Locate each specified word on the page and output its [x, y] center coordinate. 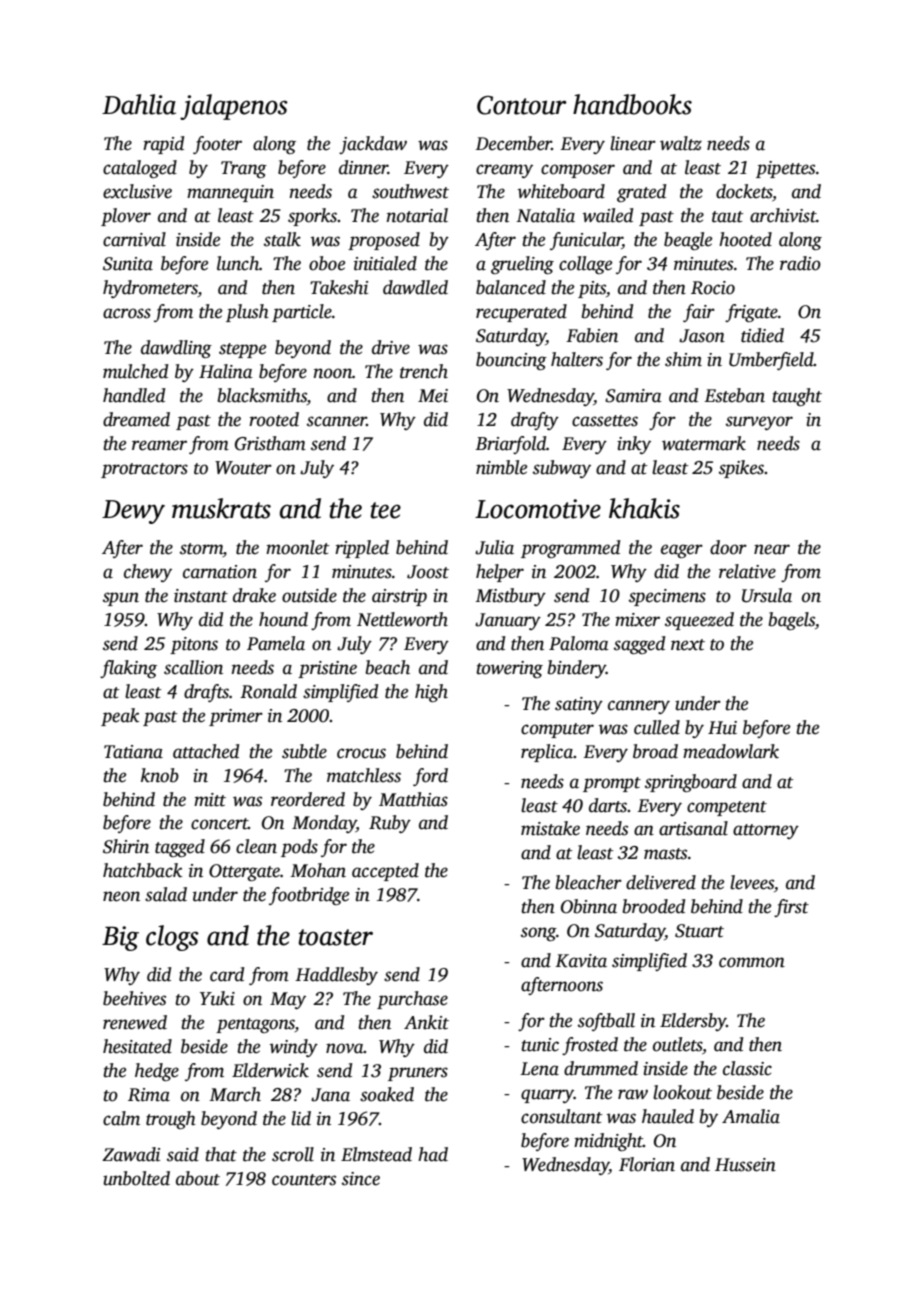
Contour [522, 105]
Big [120, 938]
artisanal [693, 828]
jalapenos [234, 107]
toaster [336, 937]
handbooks [632, 104]
